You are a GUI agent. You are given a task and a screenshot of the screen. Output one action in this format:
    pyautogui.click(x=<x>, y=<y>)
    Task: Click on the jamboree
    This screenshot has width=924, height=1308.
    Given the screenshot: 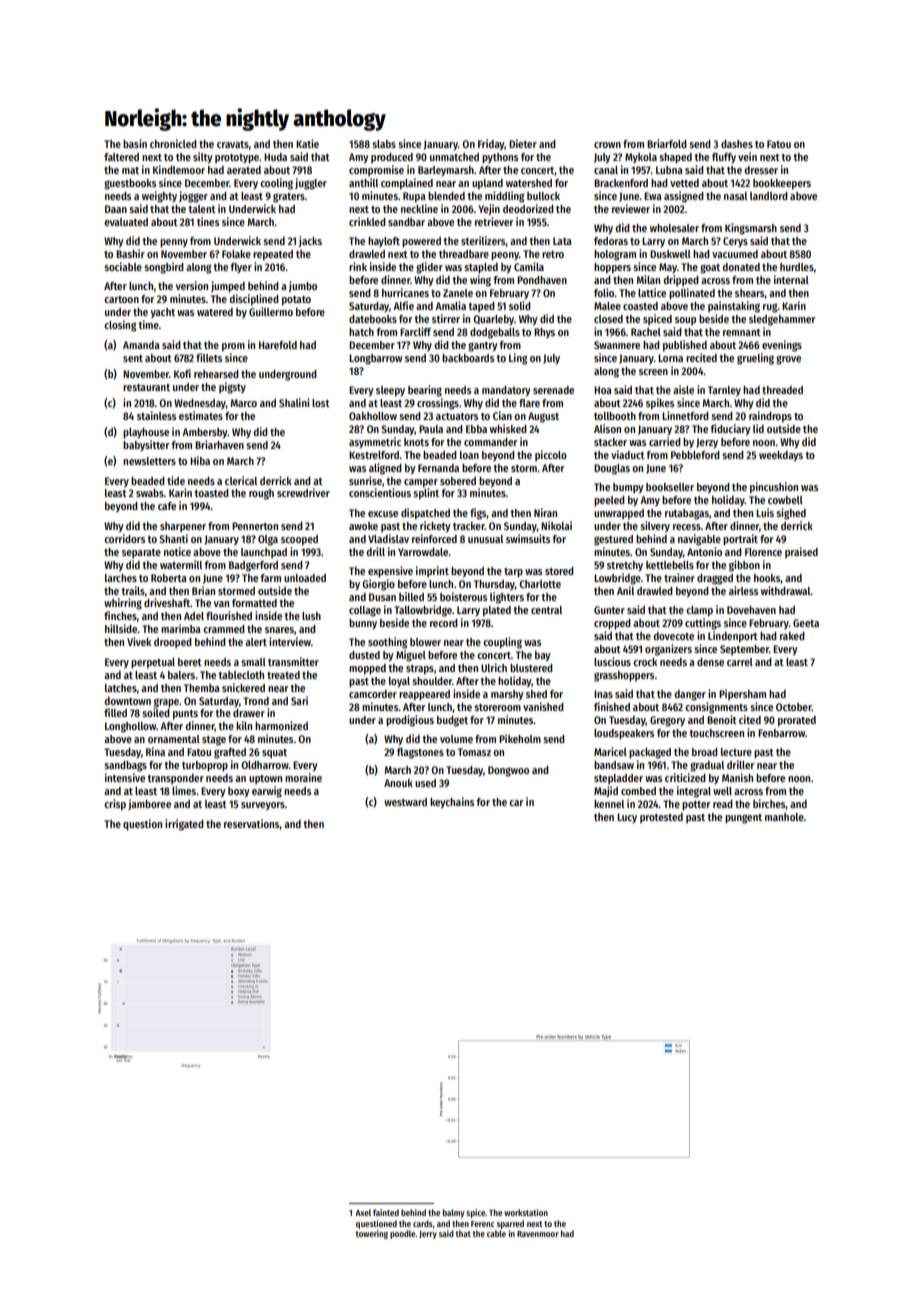 What is the action you would take?
    pyautogui.click(x=149, y=804)
